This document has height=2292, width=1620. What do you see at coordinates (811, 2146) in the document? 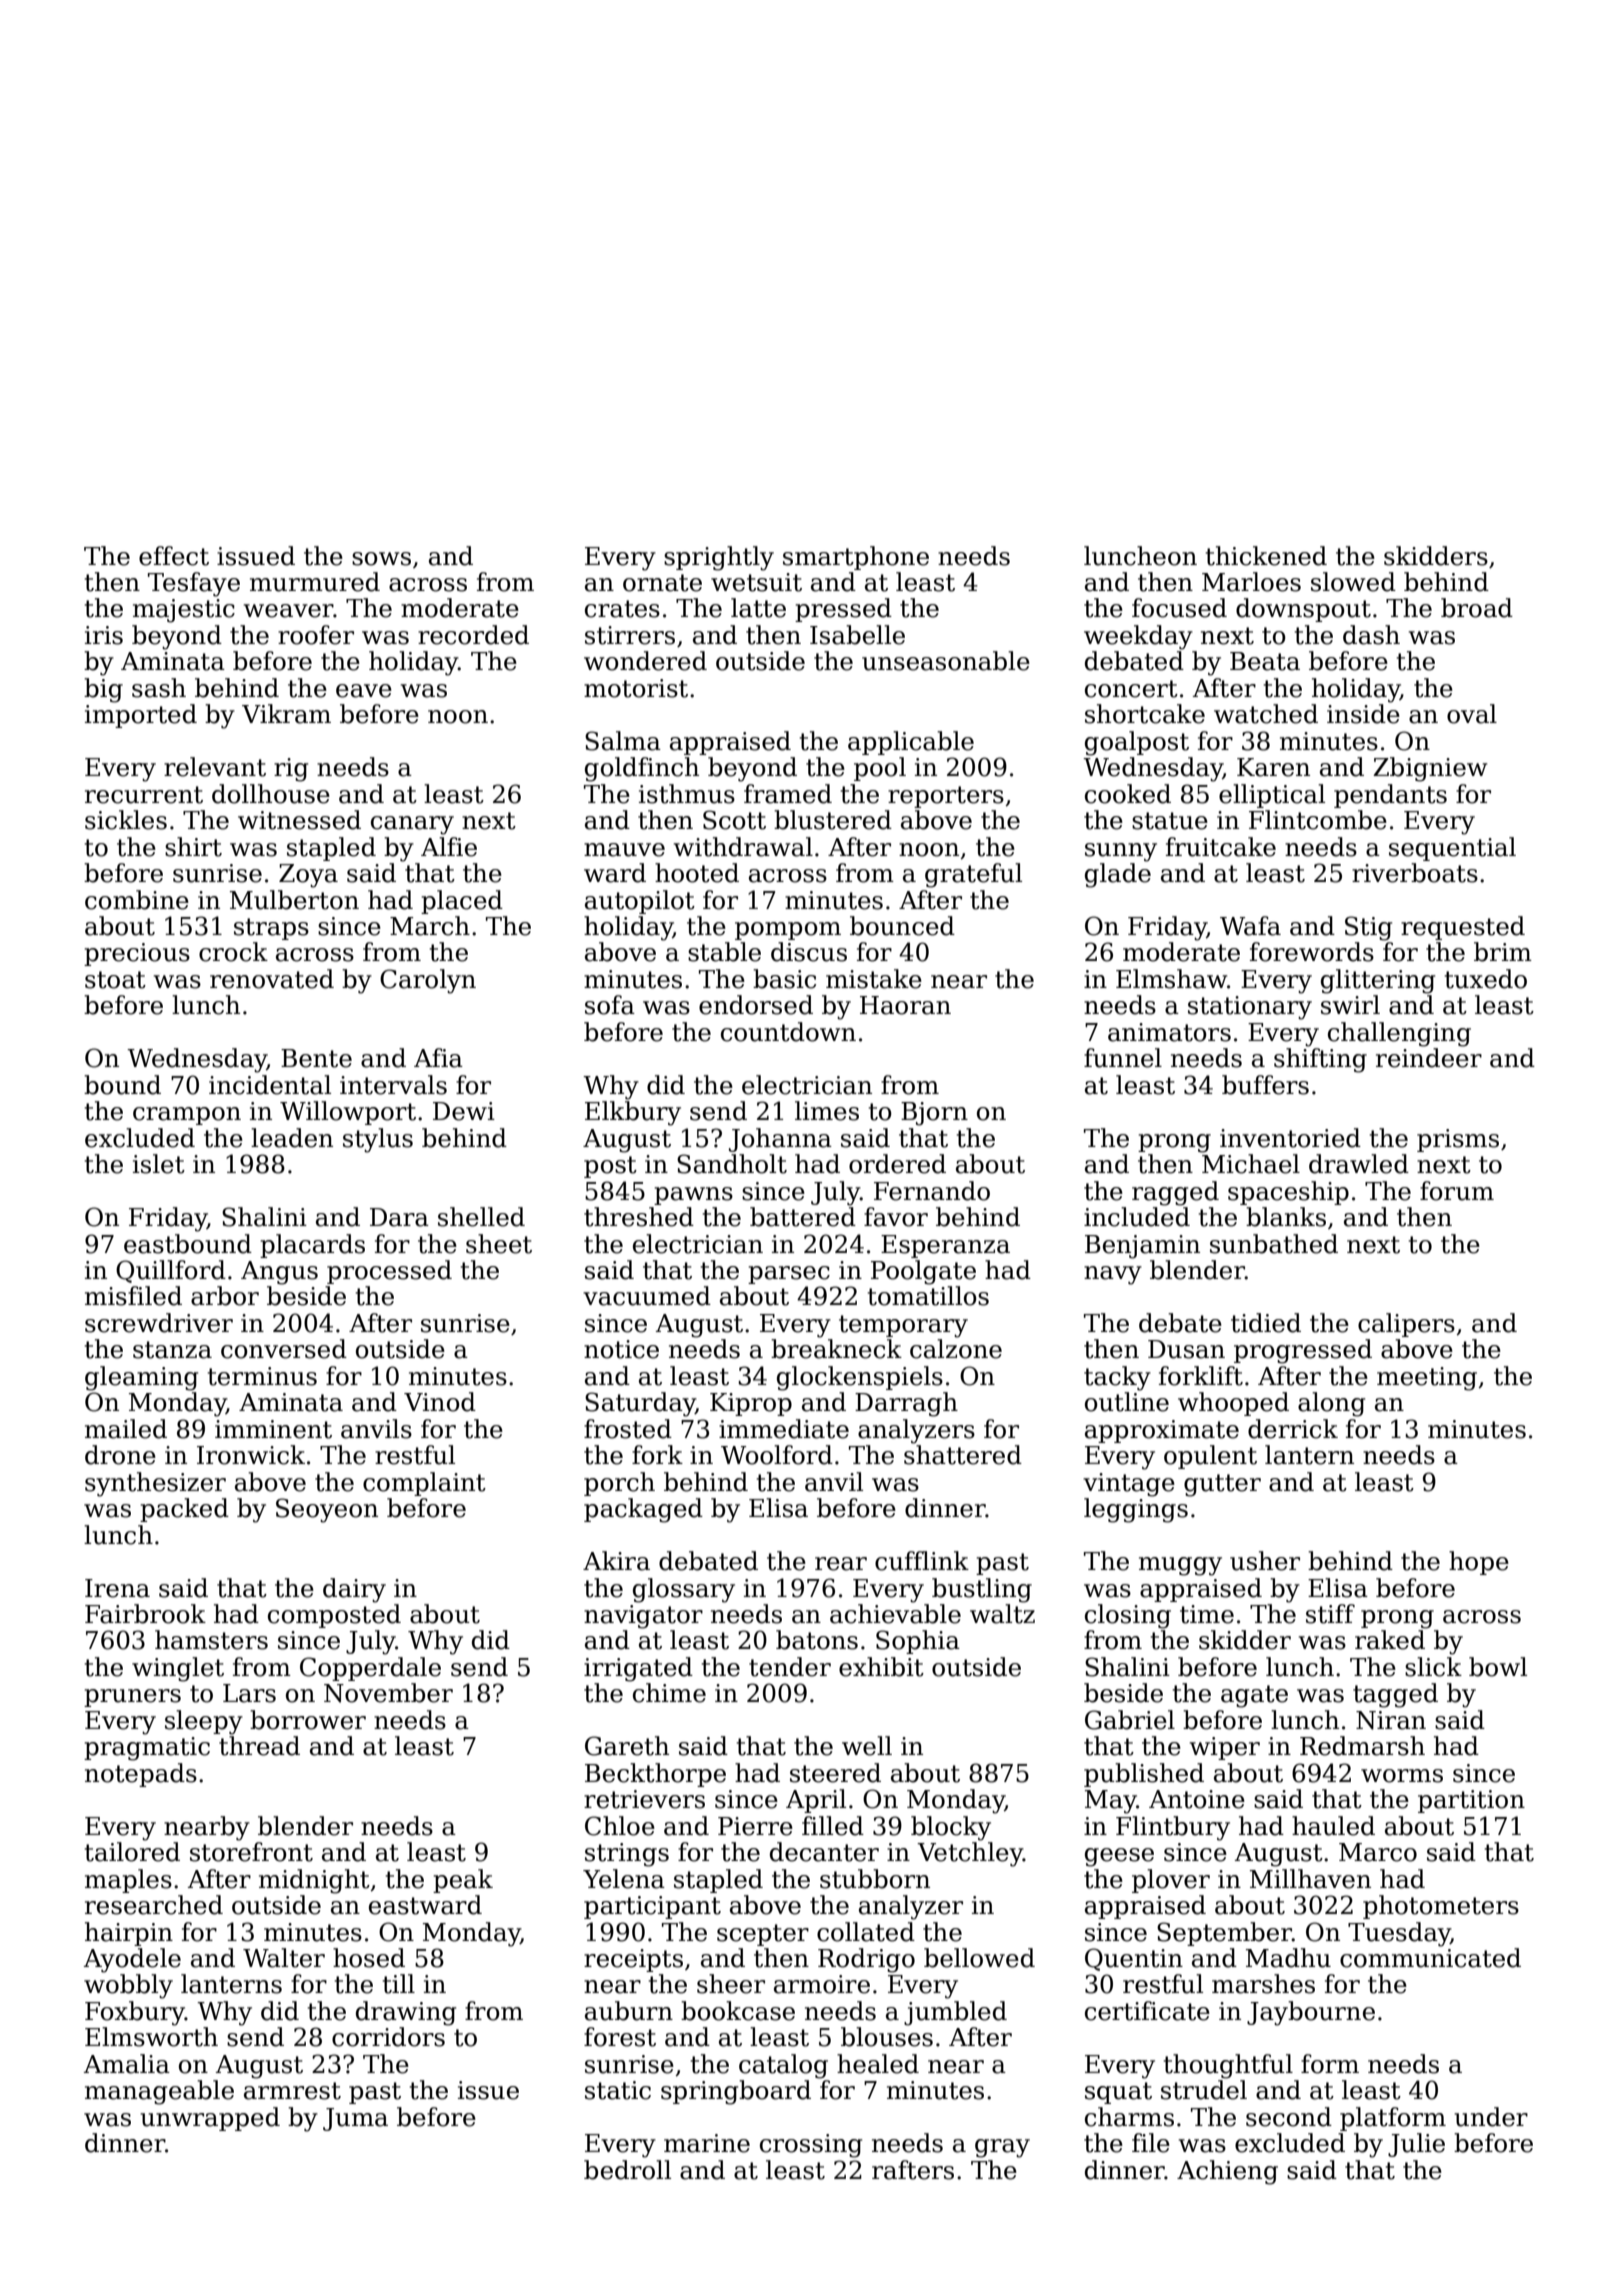
I see `crossing` at bounding box center [811, 2146].
